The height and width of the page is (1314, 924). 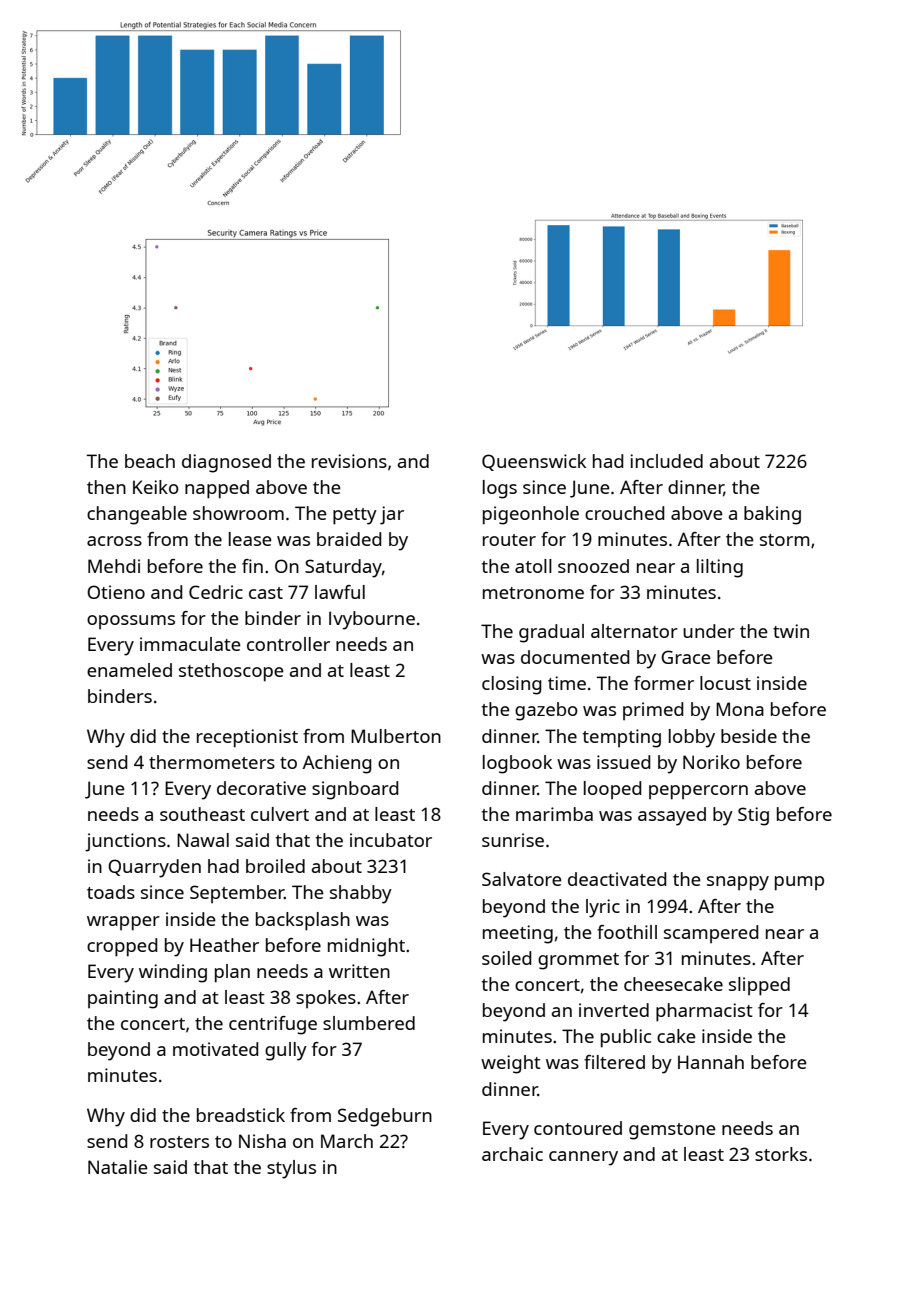 What do you see at coordinates (791, 631) in the page?
I see `twin` at bounding box center [791, 631].
